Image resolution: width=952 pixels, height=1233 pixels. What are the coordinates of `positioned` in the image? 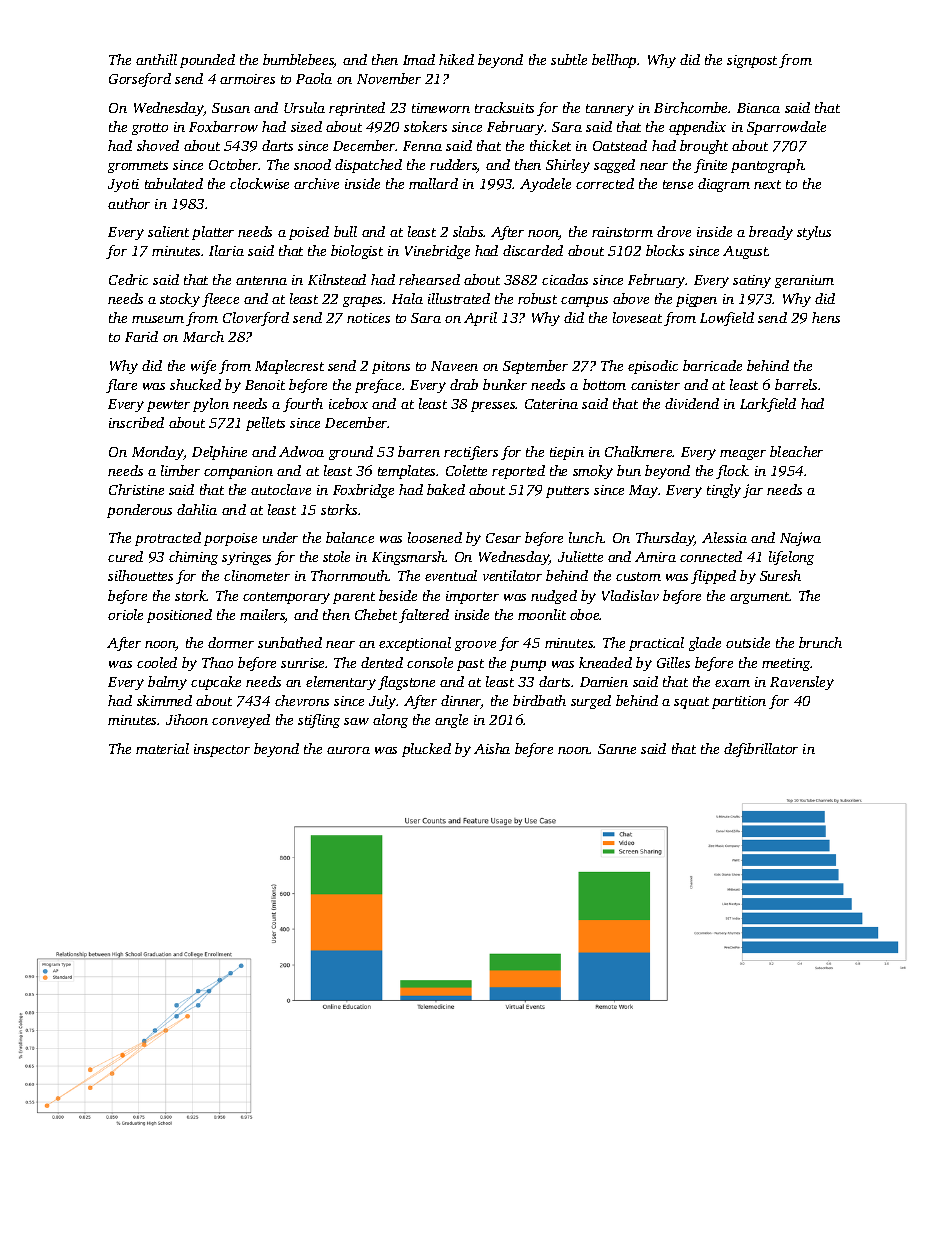 It's located at (179, 616).
